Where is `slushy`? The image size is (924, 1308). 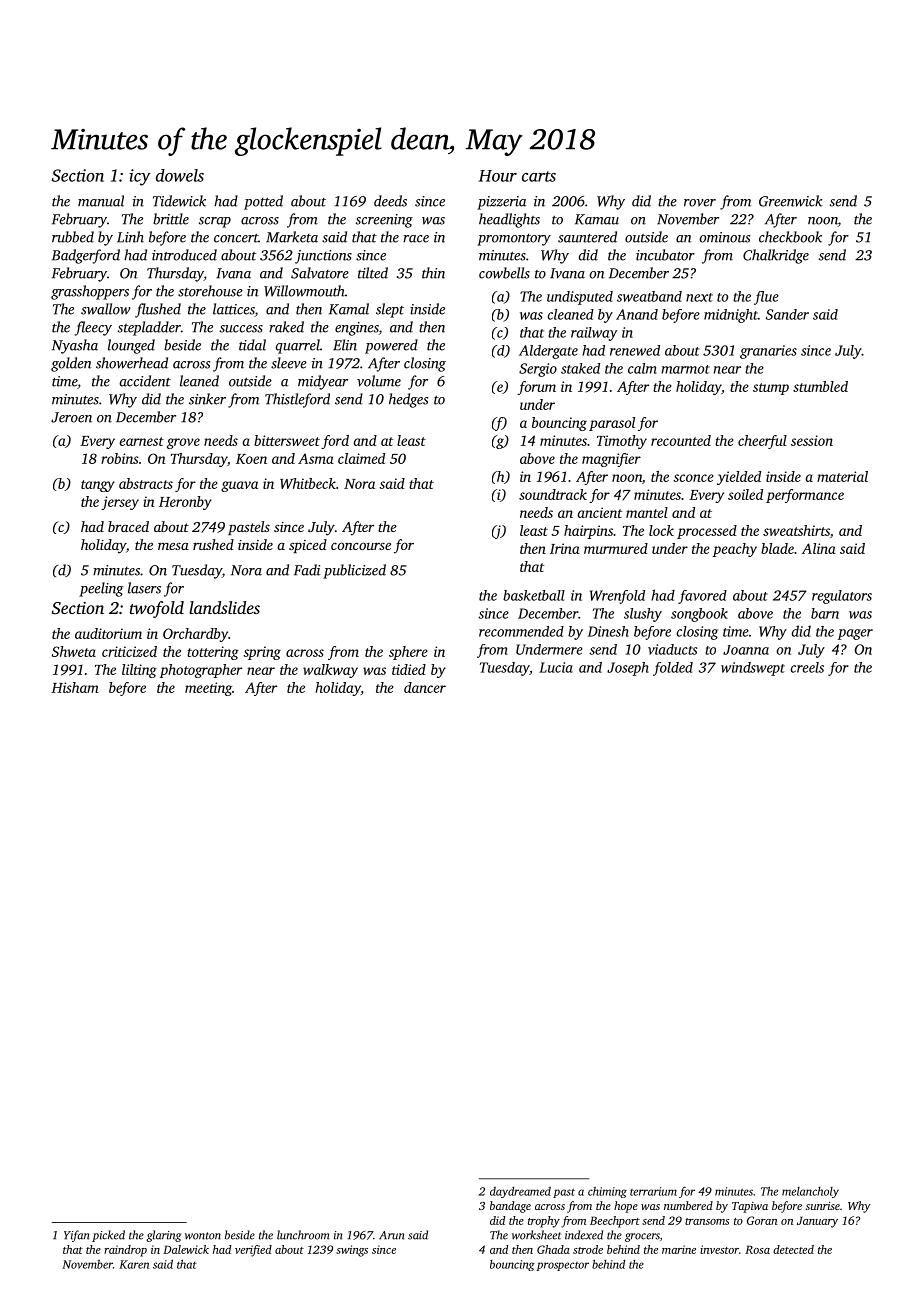 slushy is located at coordinates (643, 615).
